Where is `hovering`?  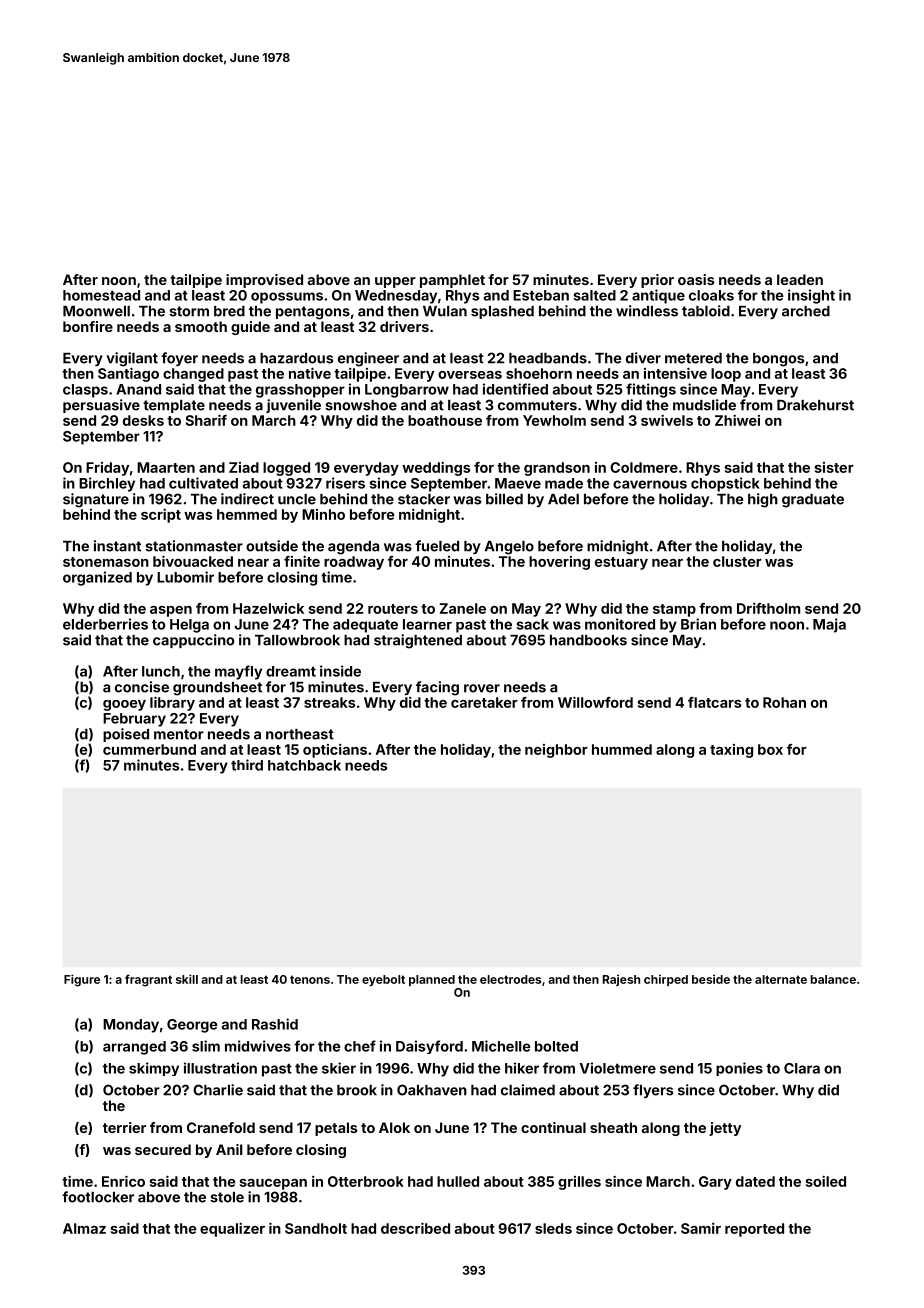 hovering is located at coordinates (559, 563).
